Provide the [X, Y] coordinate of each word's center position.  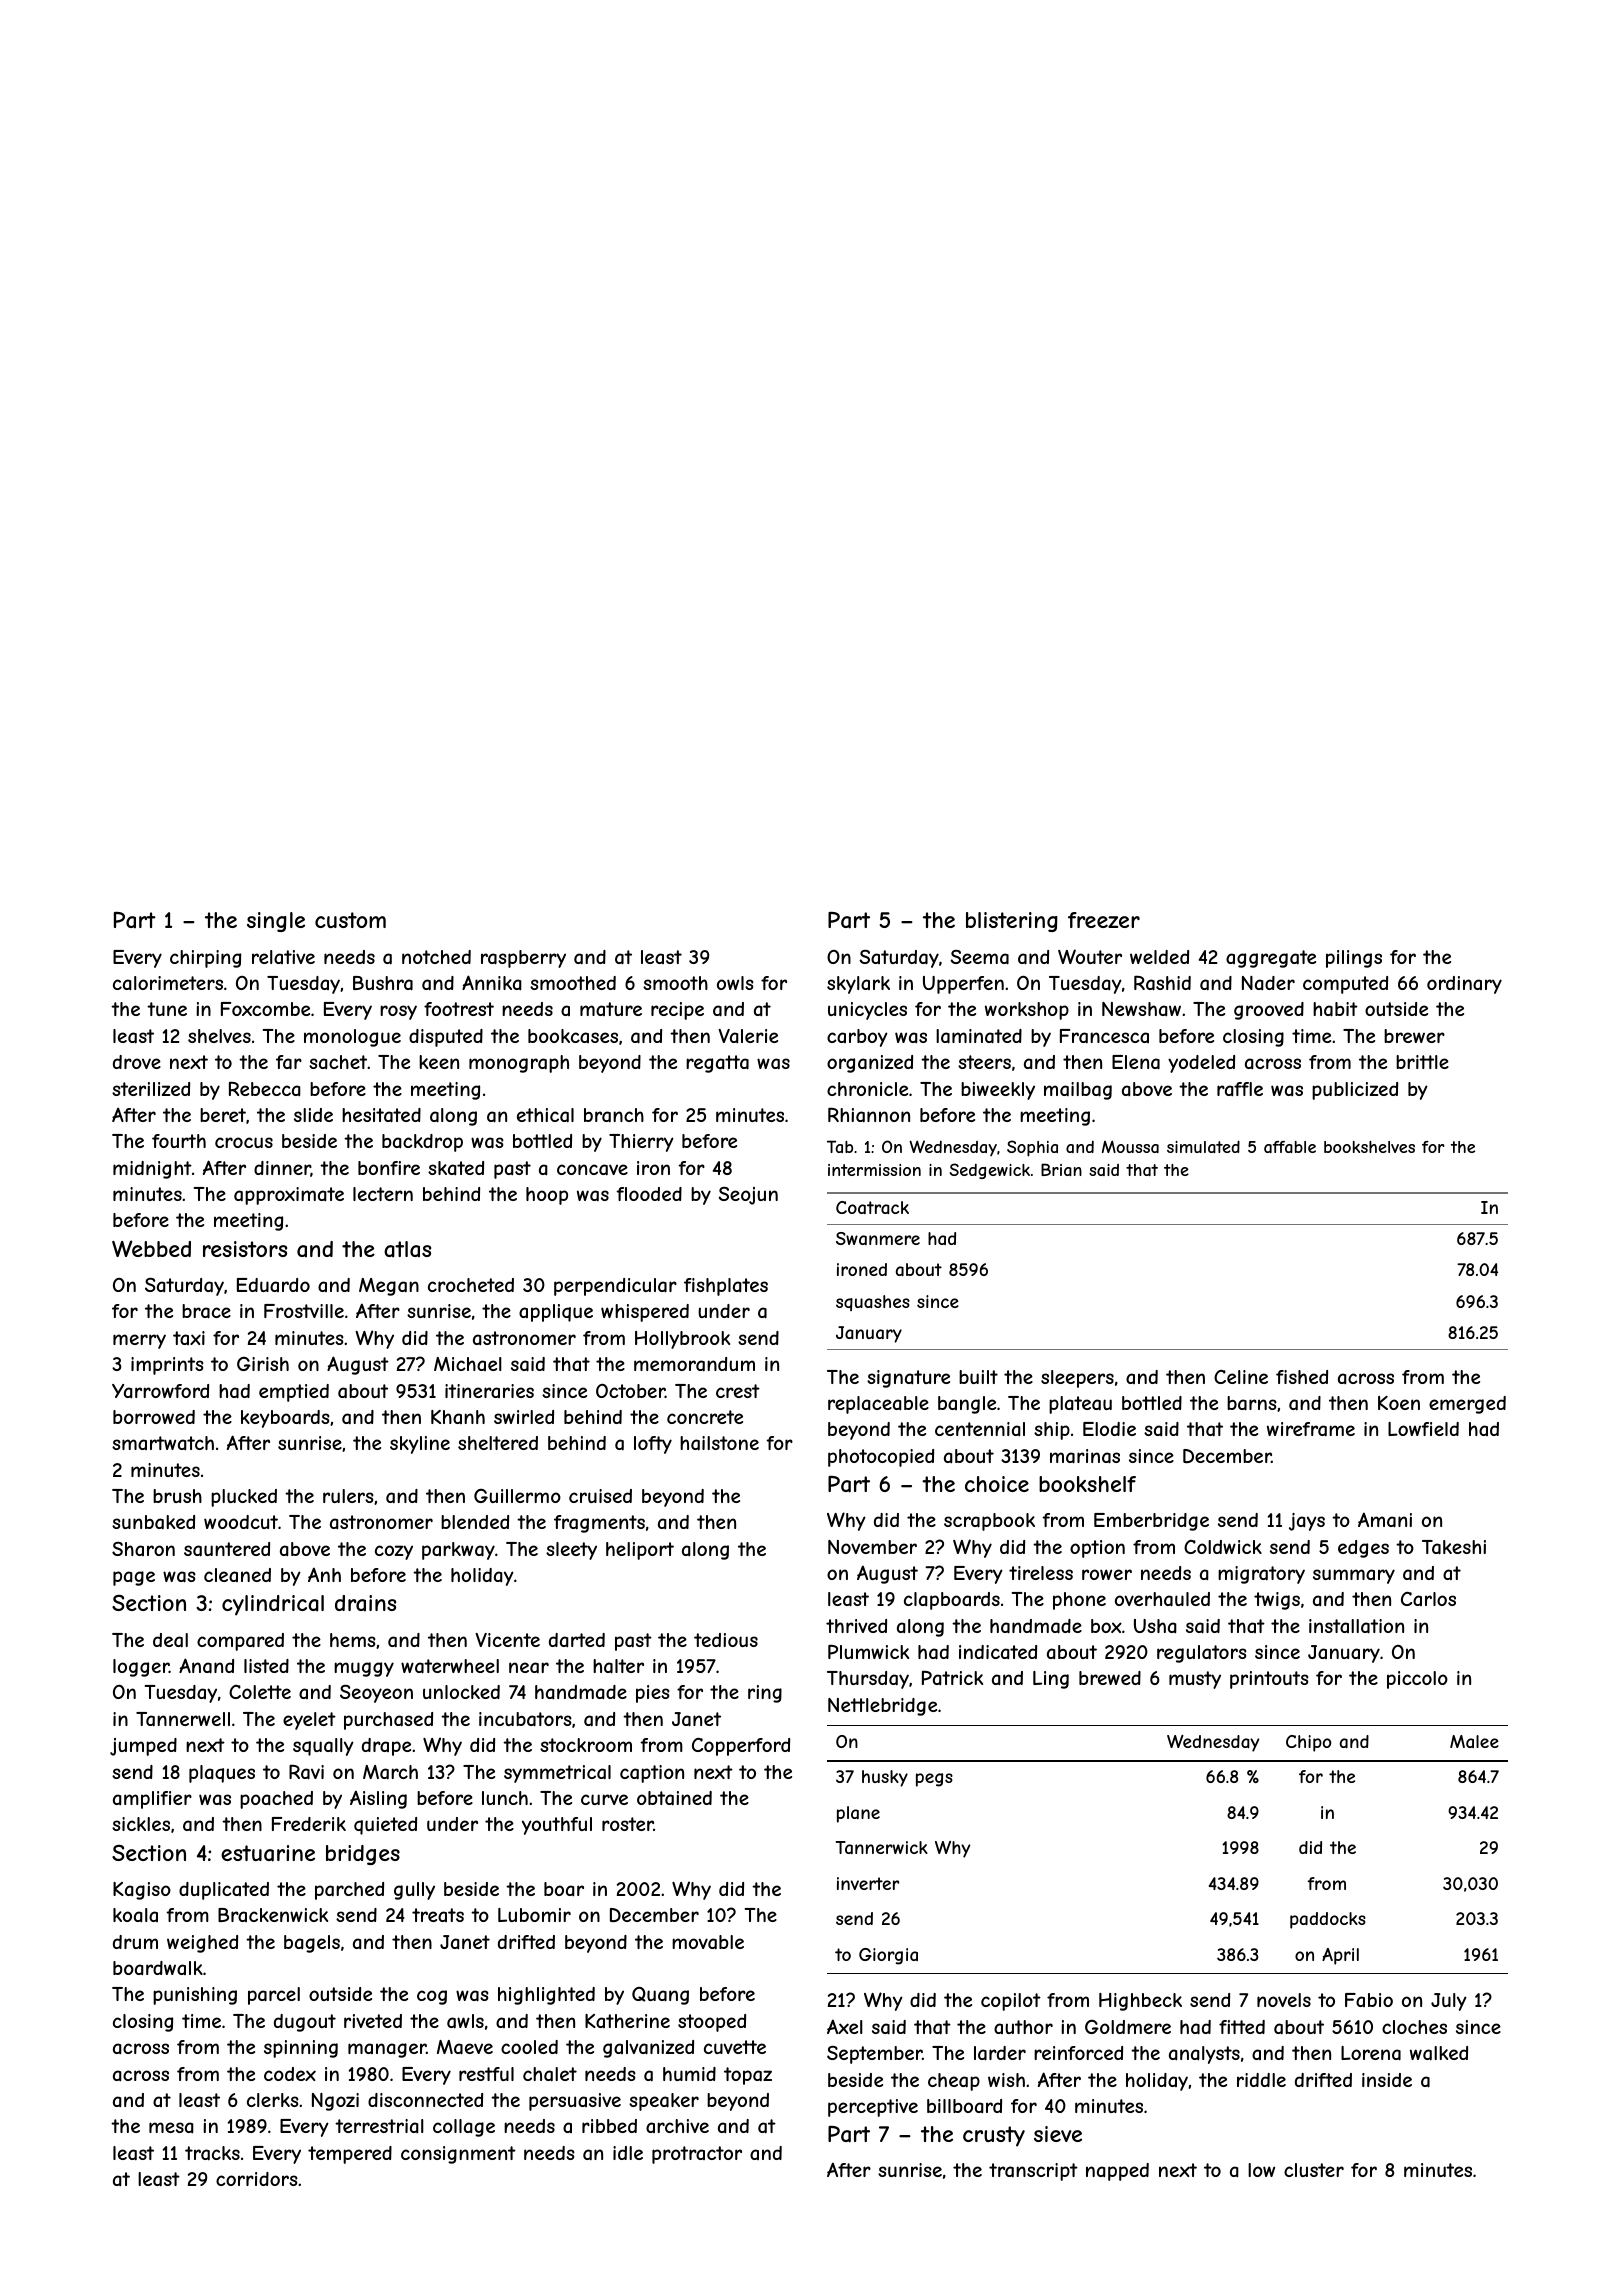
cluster [1314, 2170]
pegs [934, 1780]
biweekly [998, 1091]
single [276, 922]
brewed [1110, 1678]
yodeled [1201, 1064]
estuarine [268, 1853]
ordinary [1464, 985]
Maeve [465, 2047]
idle [628, 2153]
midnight [152, 1170]
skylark [858, 985]
